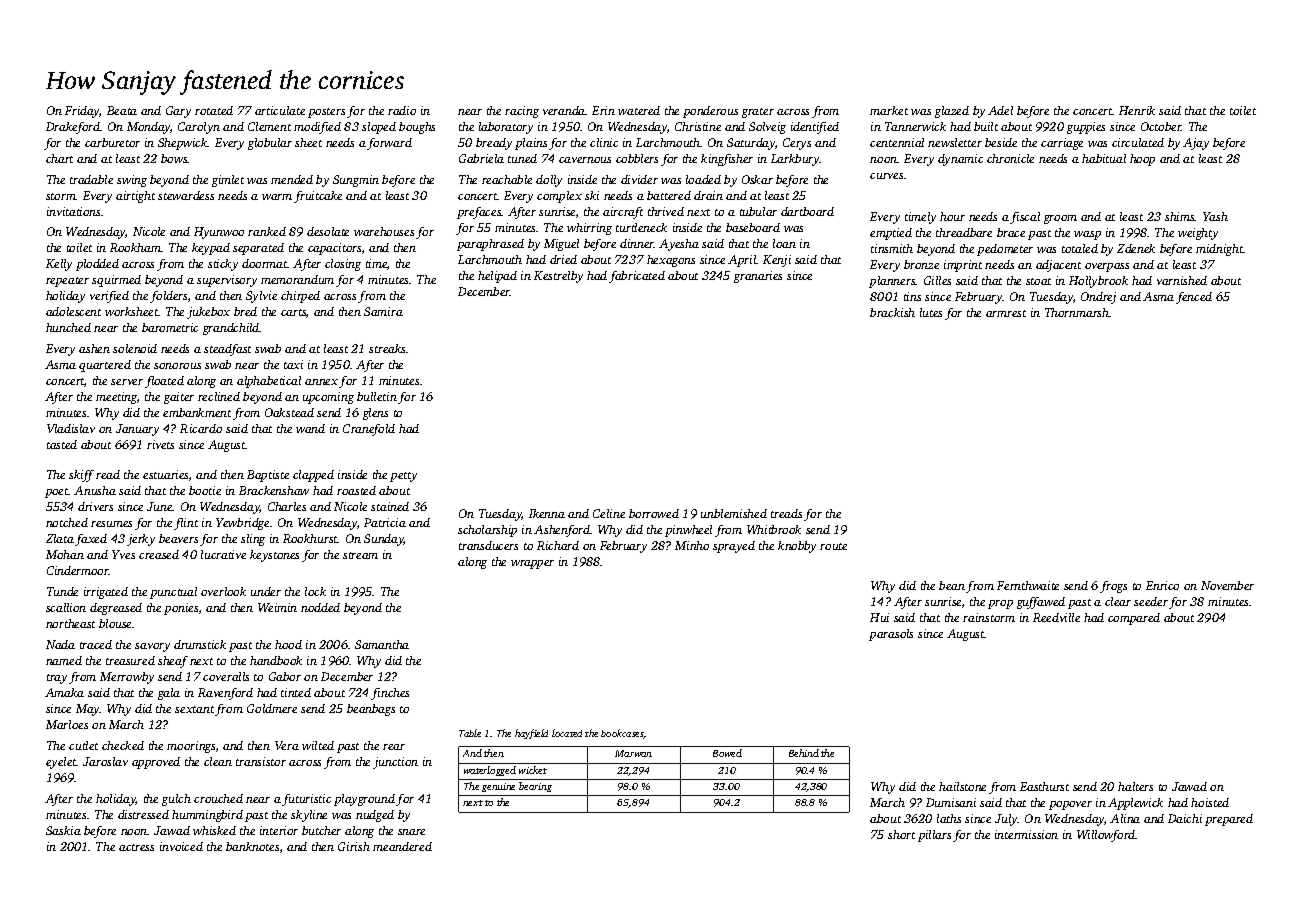  Describe the element at coordinates (390, 694) in the image. I see `finches` at that location.
